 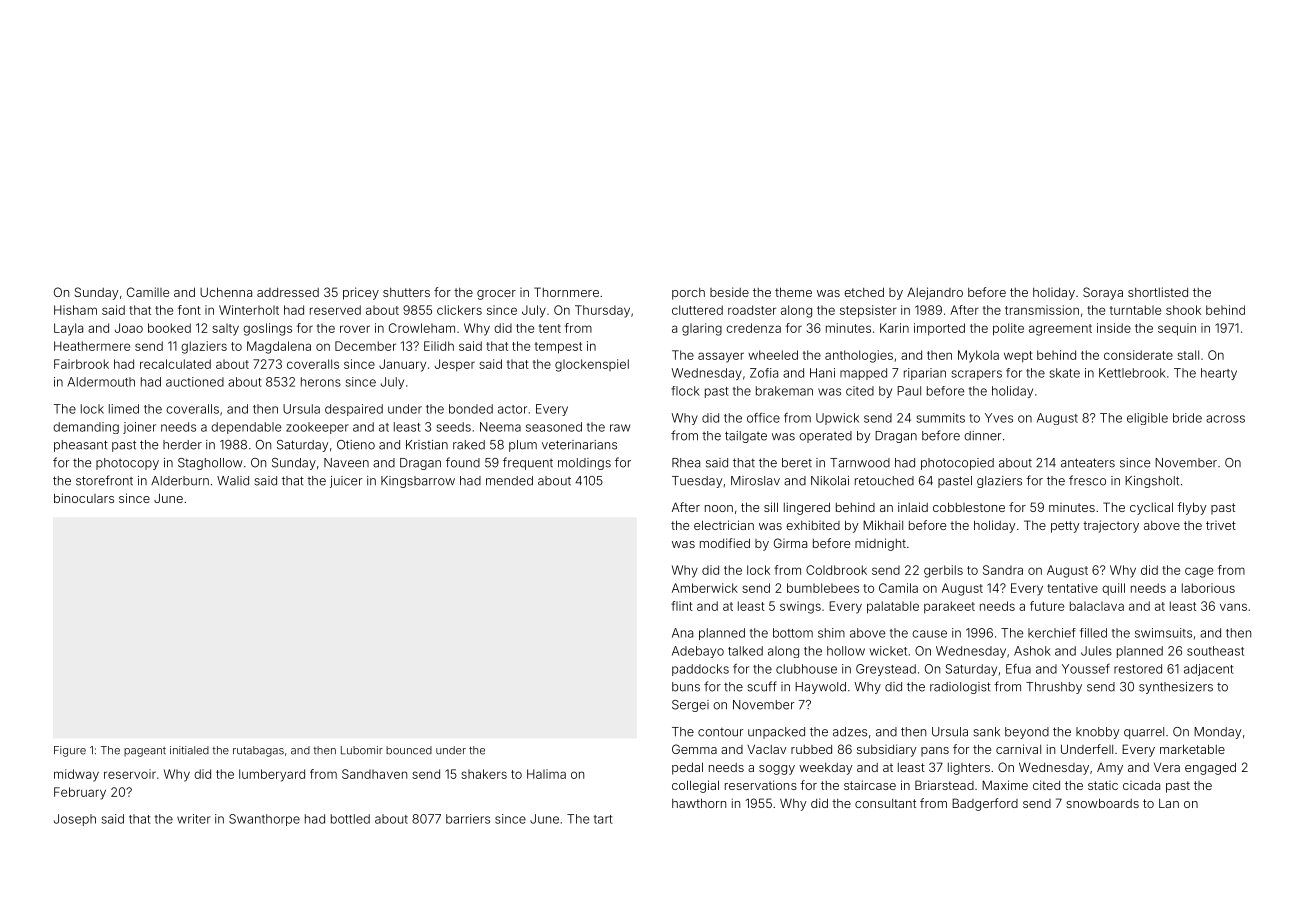 What do you see at coordinates (194, 819) in the image?
I see `writer` at bounding box center [194, 819].
